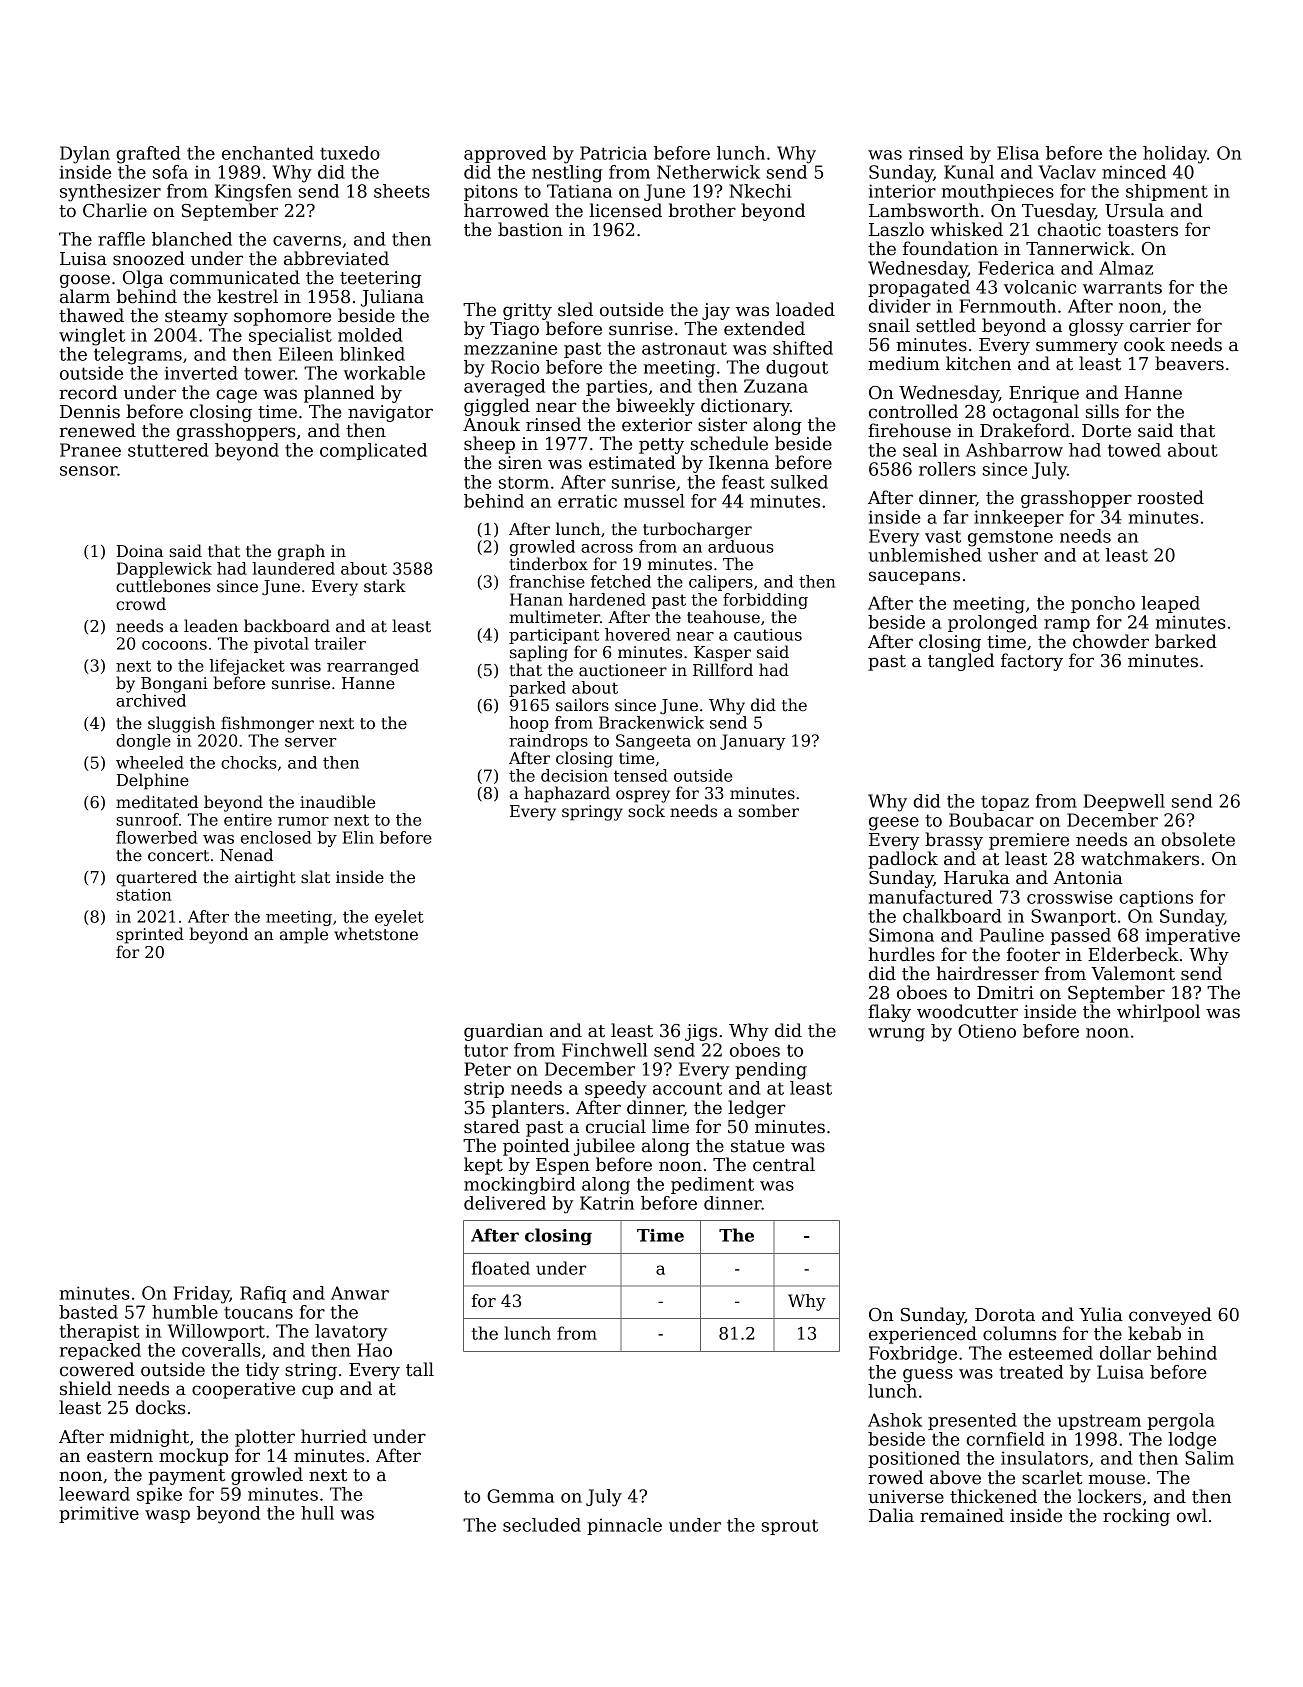 This screenshot has height=1687, width=1303. What do you see at coordinates (99, 1514) in the screenshot?
I see `primitive` at bounding box center [99, 1514].
